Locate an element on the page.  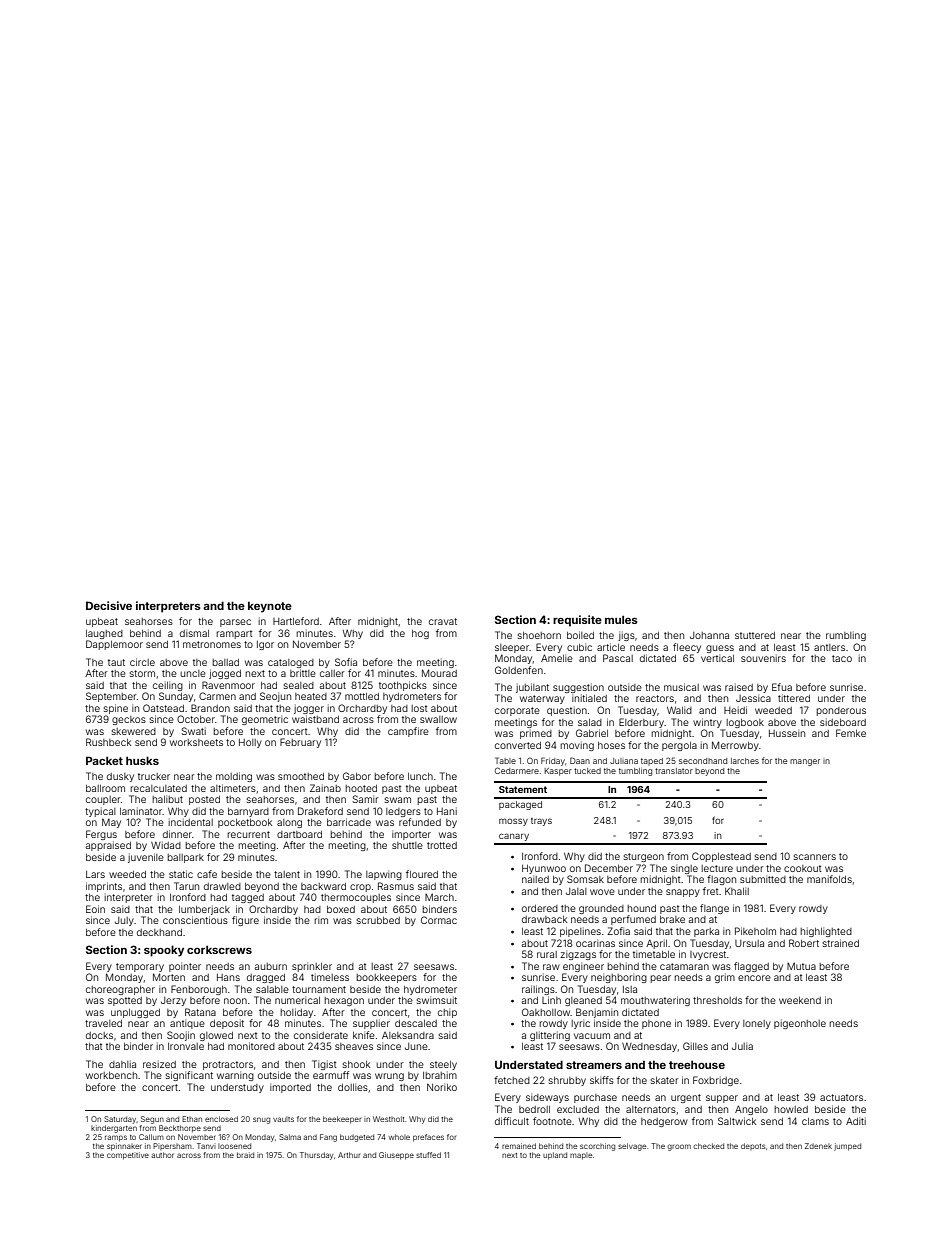
May is located at coordinates (111, 823).
